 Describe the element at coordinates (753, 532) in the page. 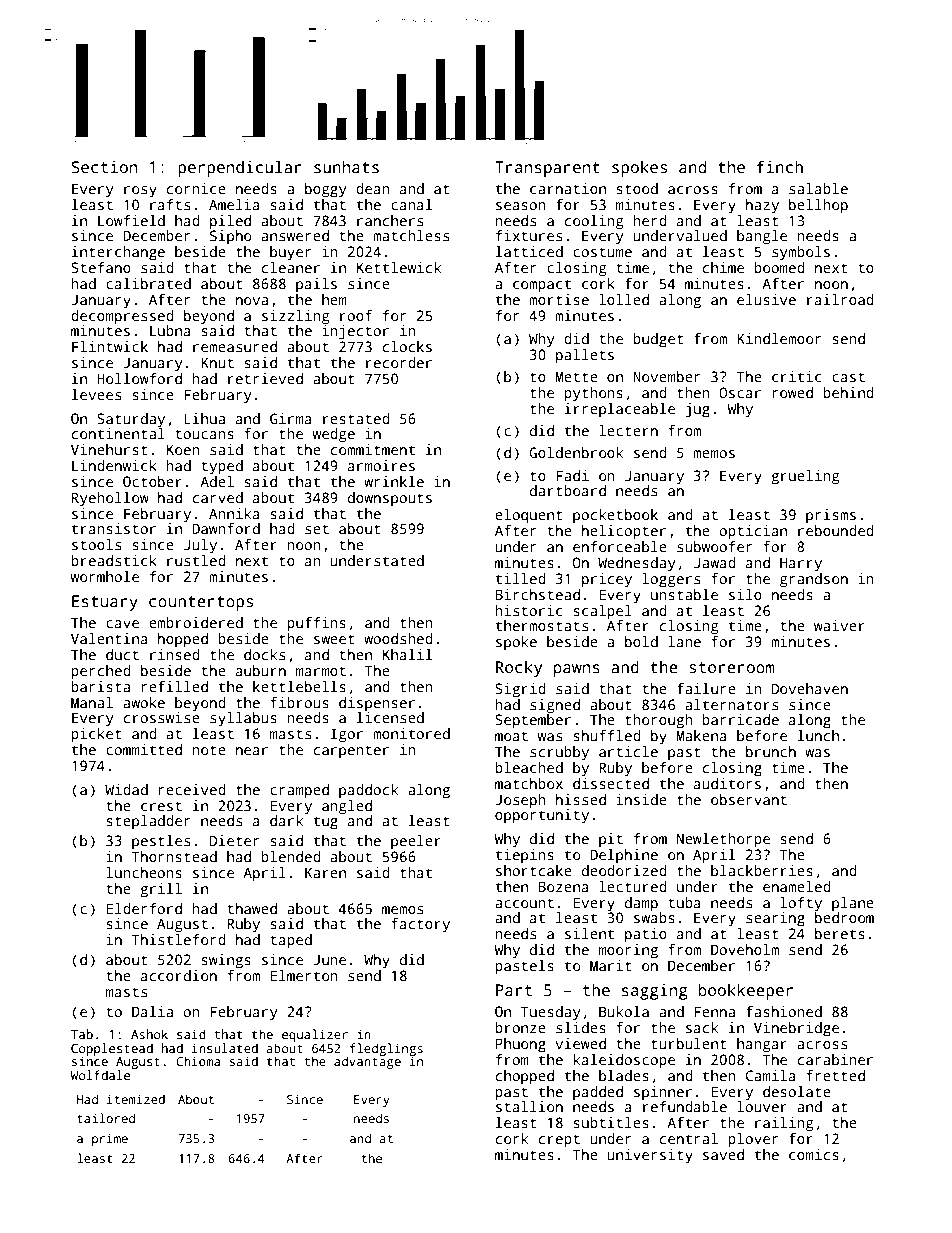

I see `optician` at that location.
